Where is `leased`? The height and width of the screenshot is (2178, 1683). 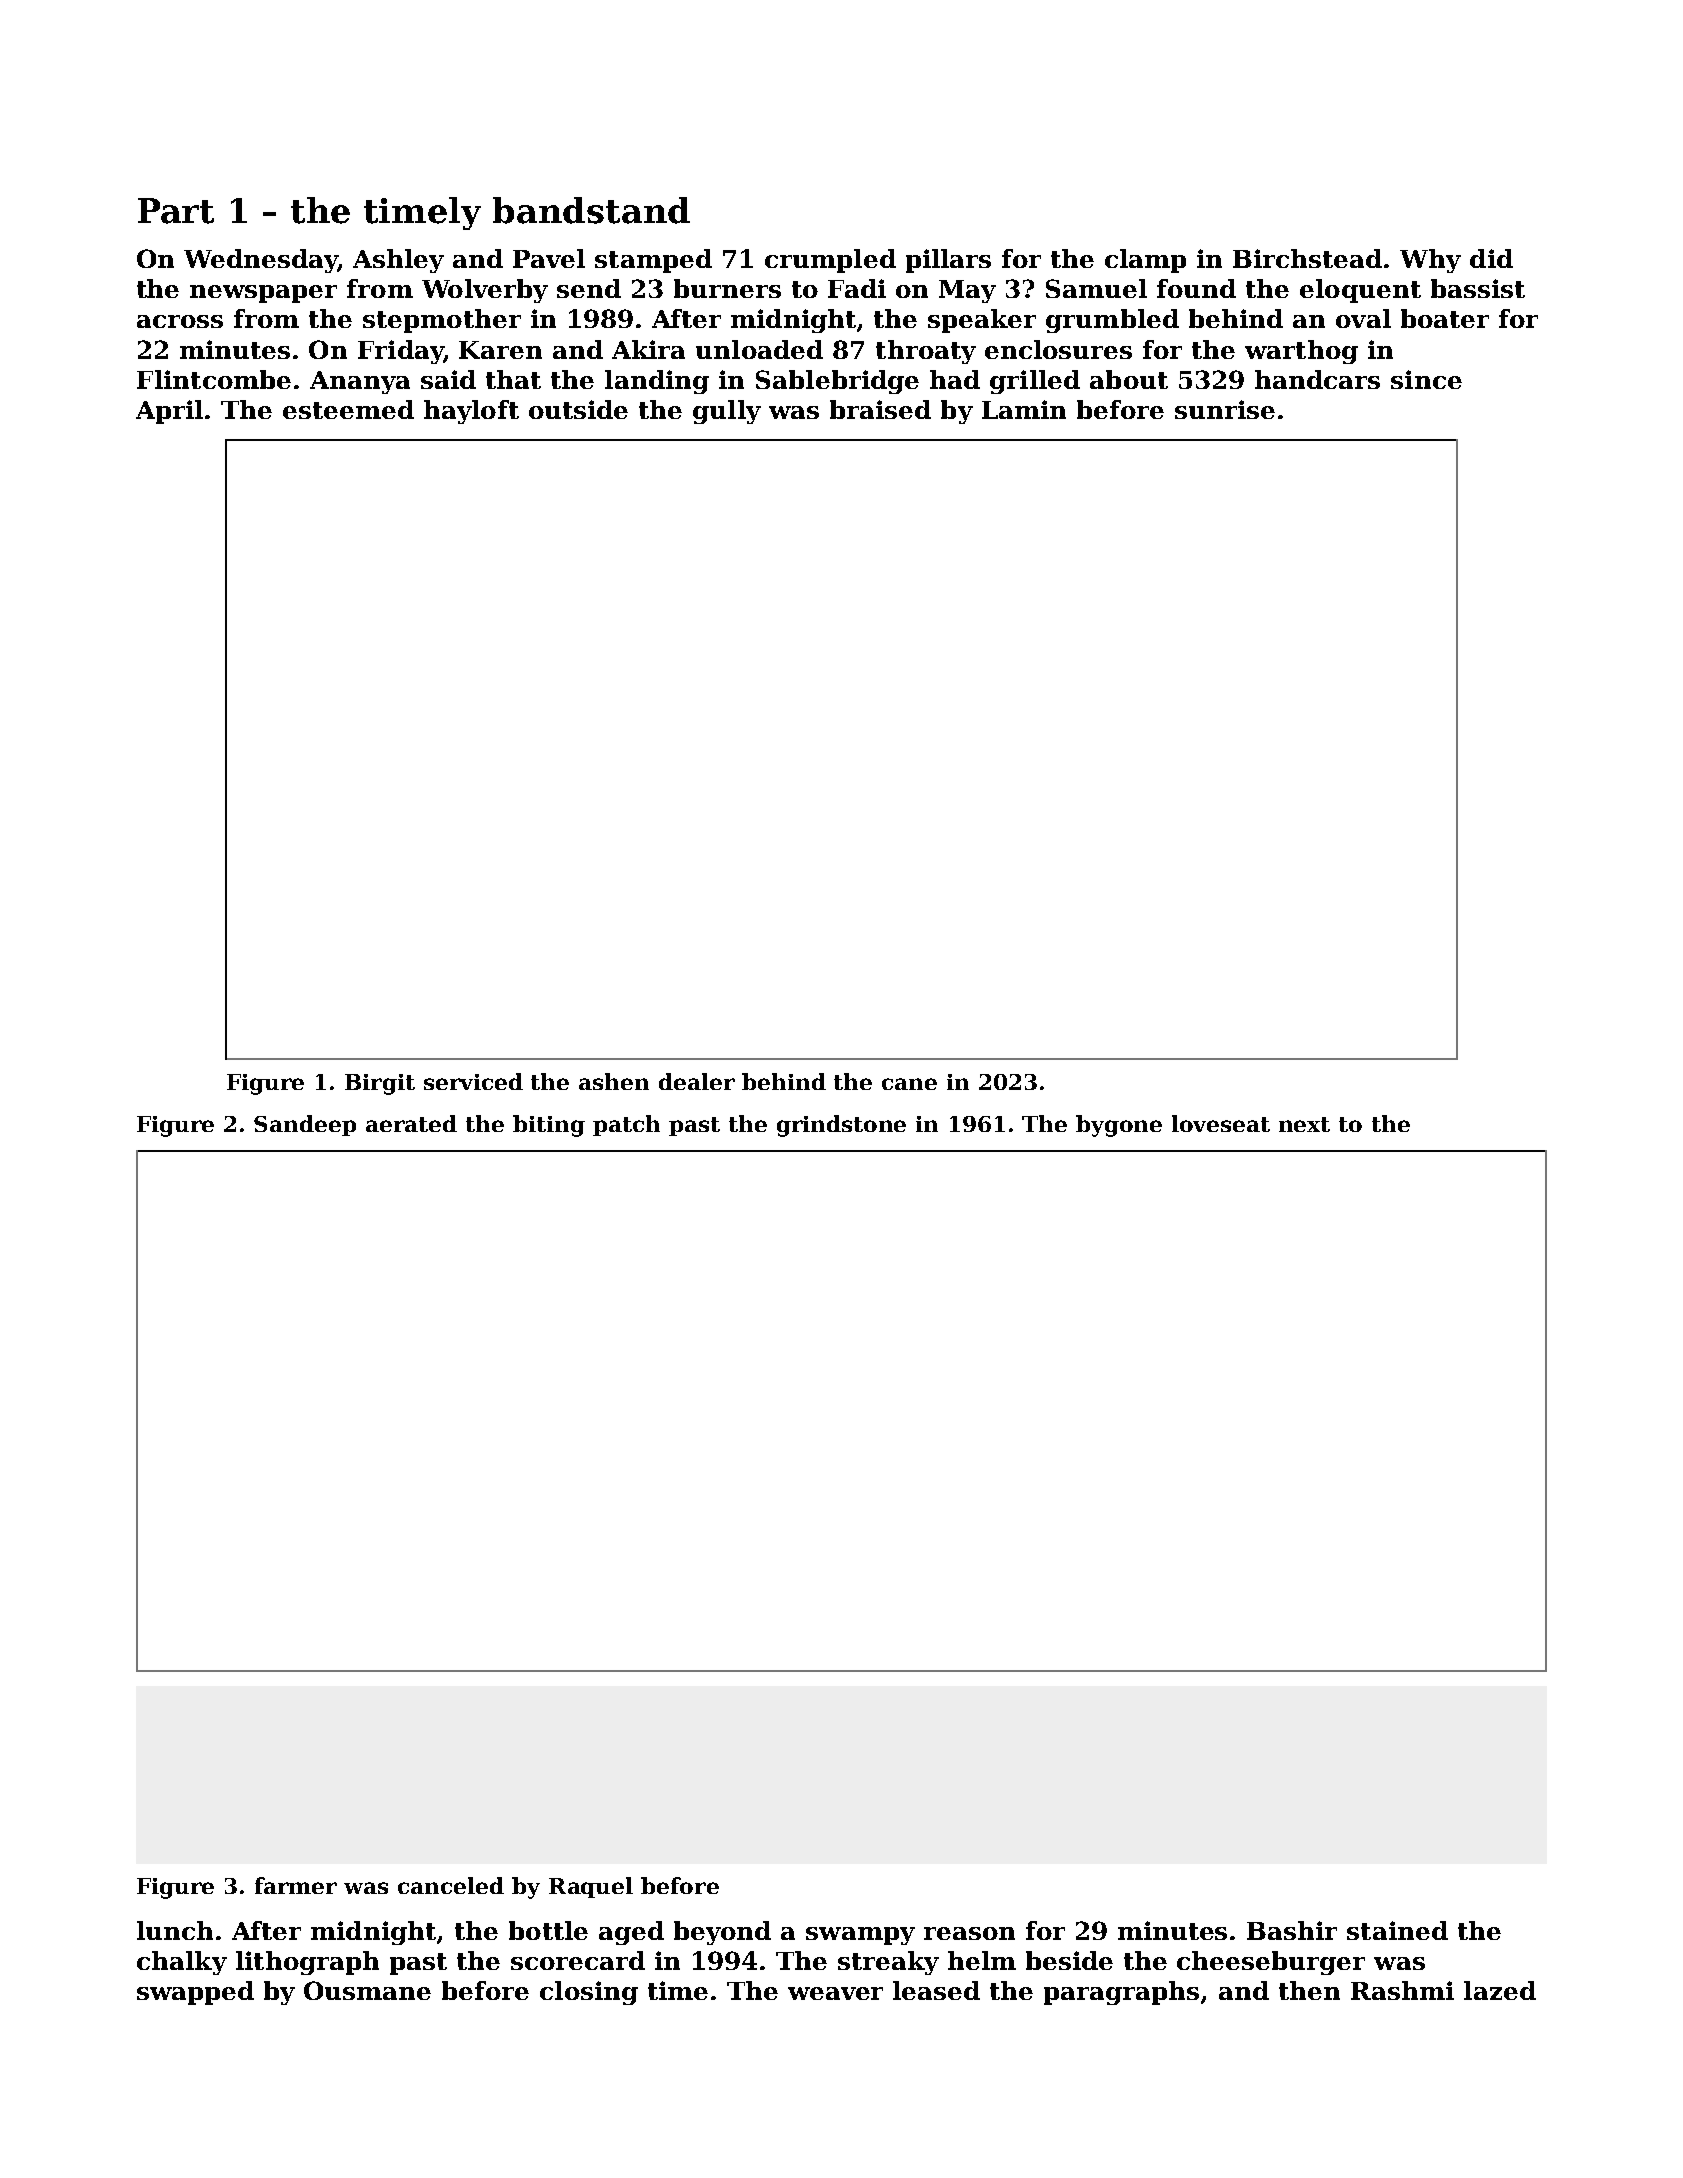
leased is located at coordinates (936, 1990).
